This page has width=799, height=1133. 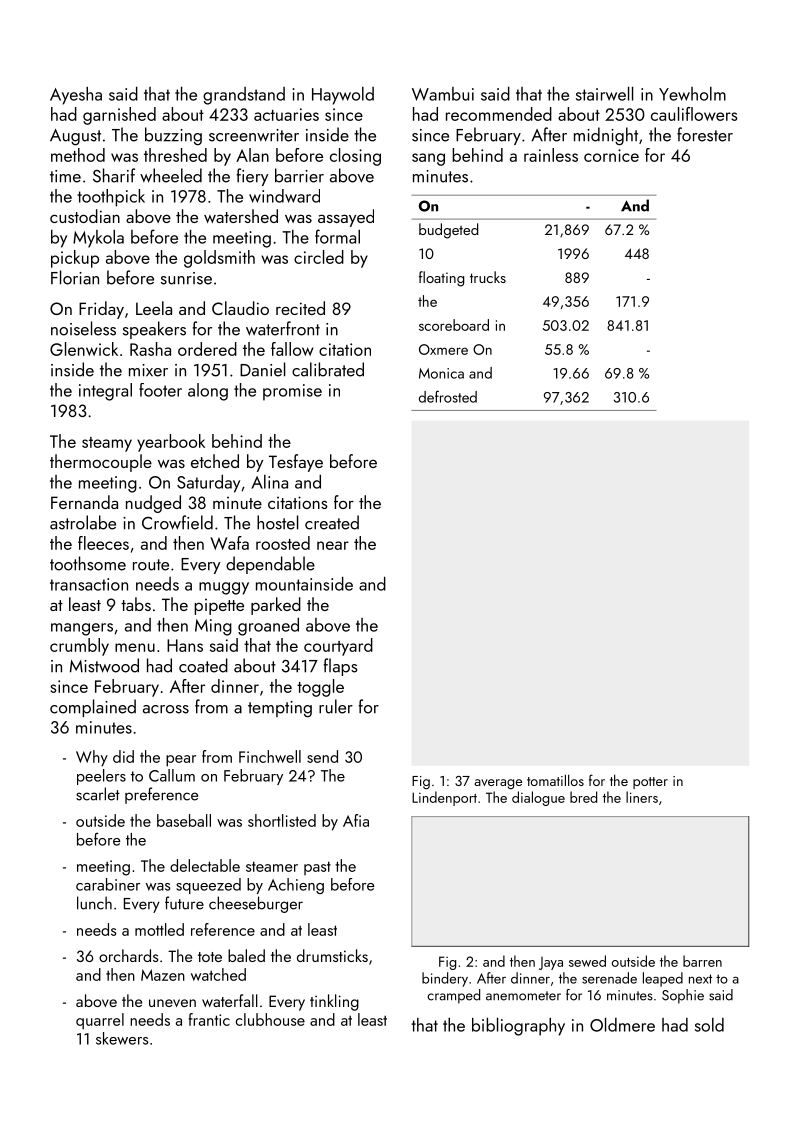 What do you see at coordinates (700, 979) in the page?
I see `next` at bounding box center [700, 979].
